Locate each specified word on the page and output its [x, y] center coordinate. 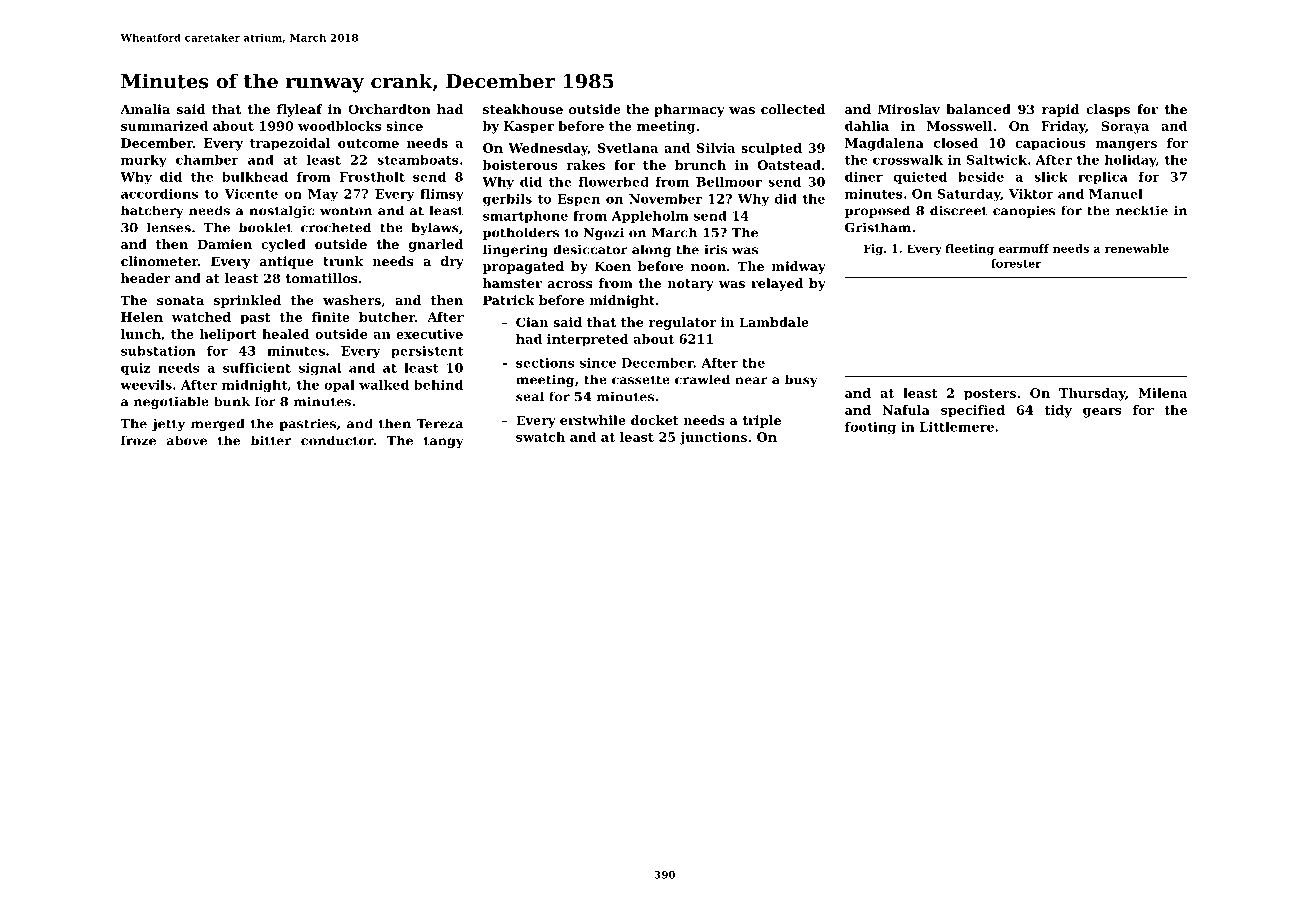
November [665, 199]
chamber [207, 160]
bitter [271, 440]
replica [1103, 178]
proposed [877, 211]
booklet [265, 227]
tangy [444, 442]
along [651, 250]
